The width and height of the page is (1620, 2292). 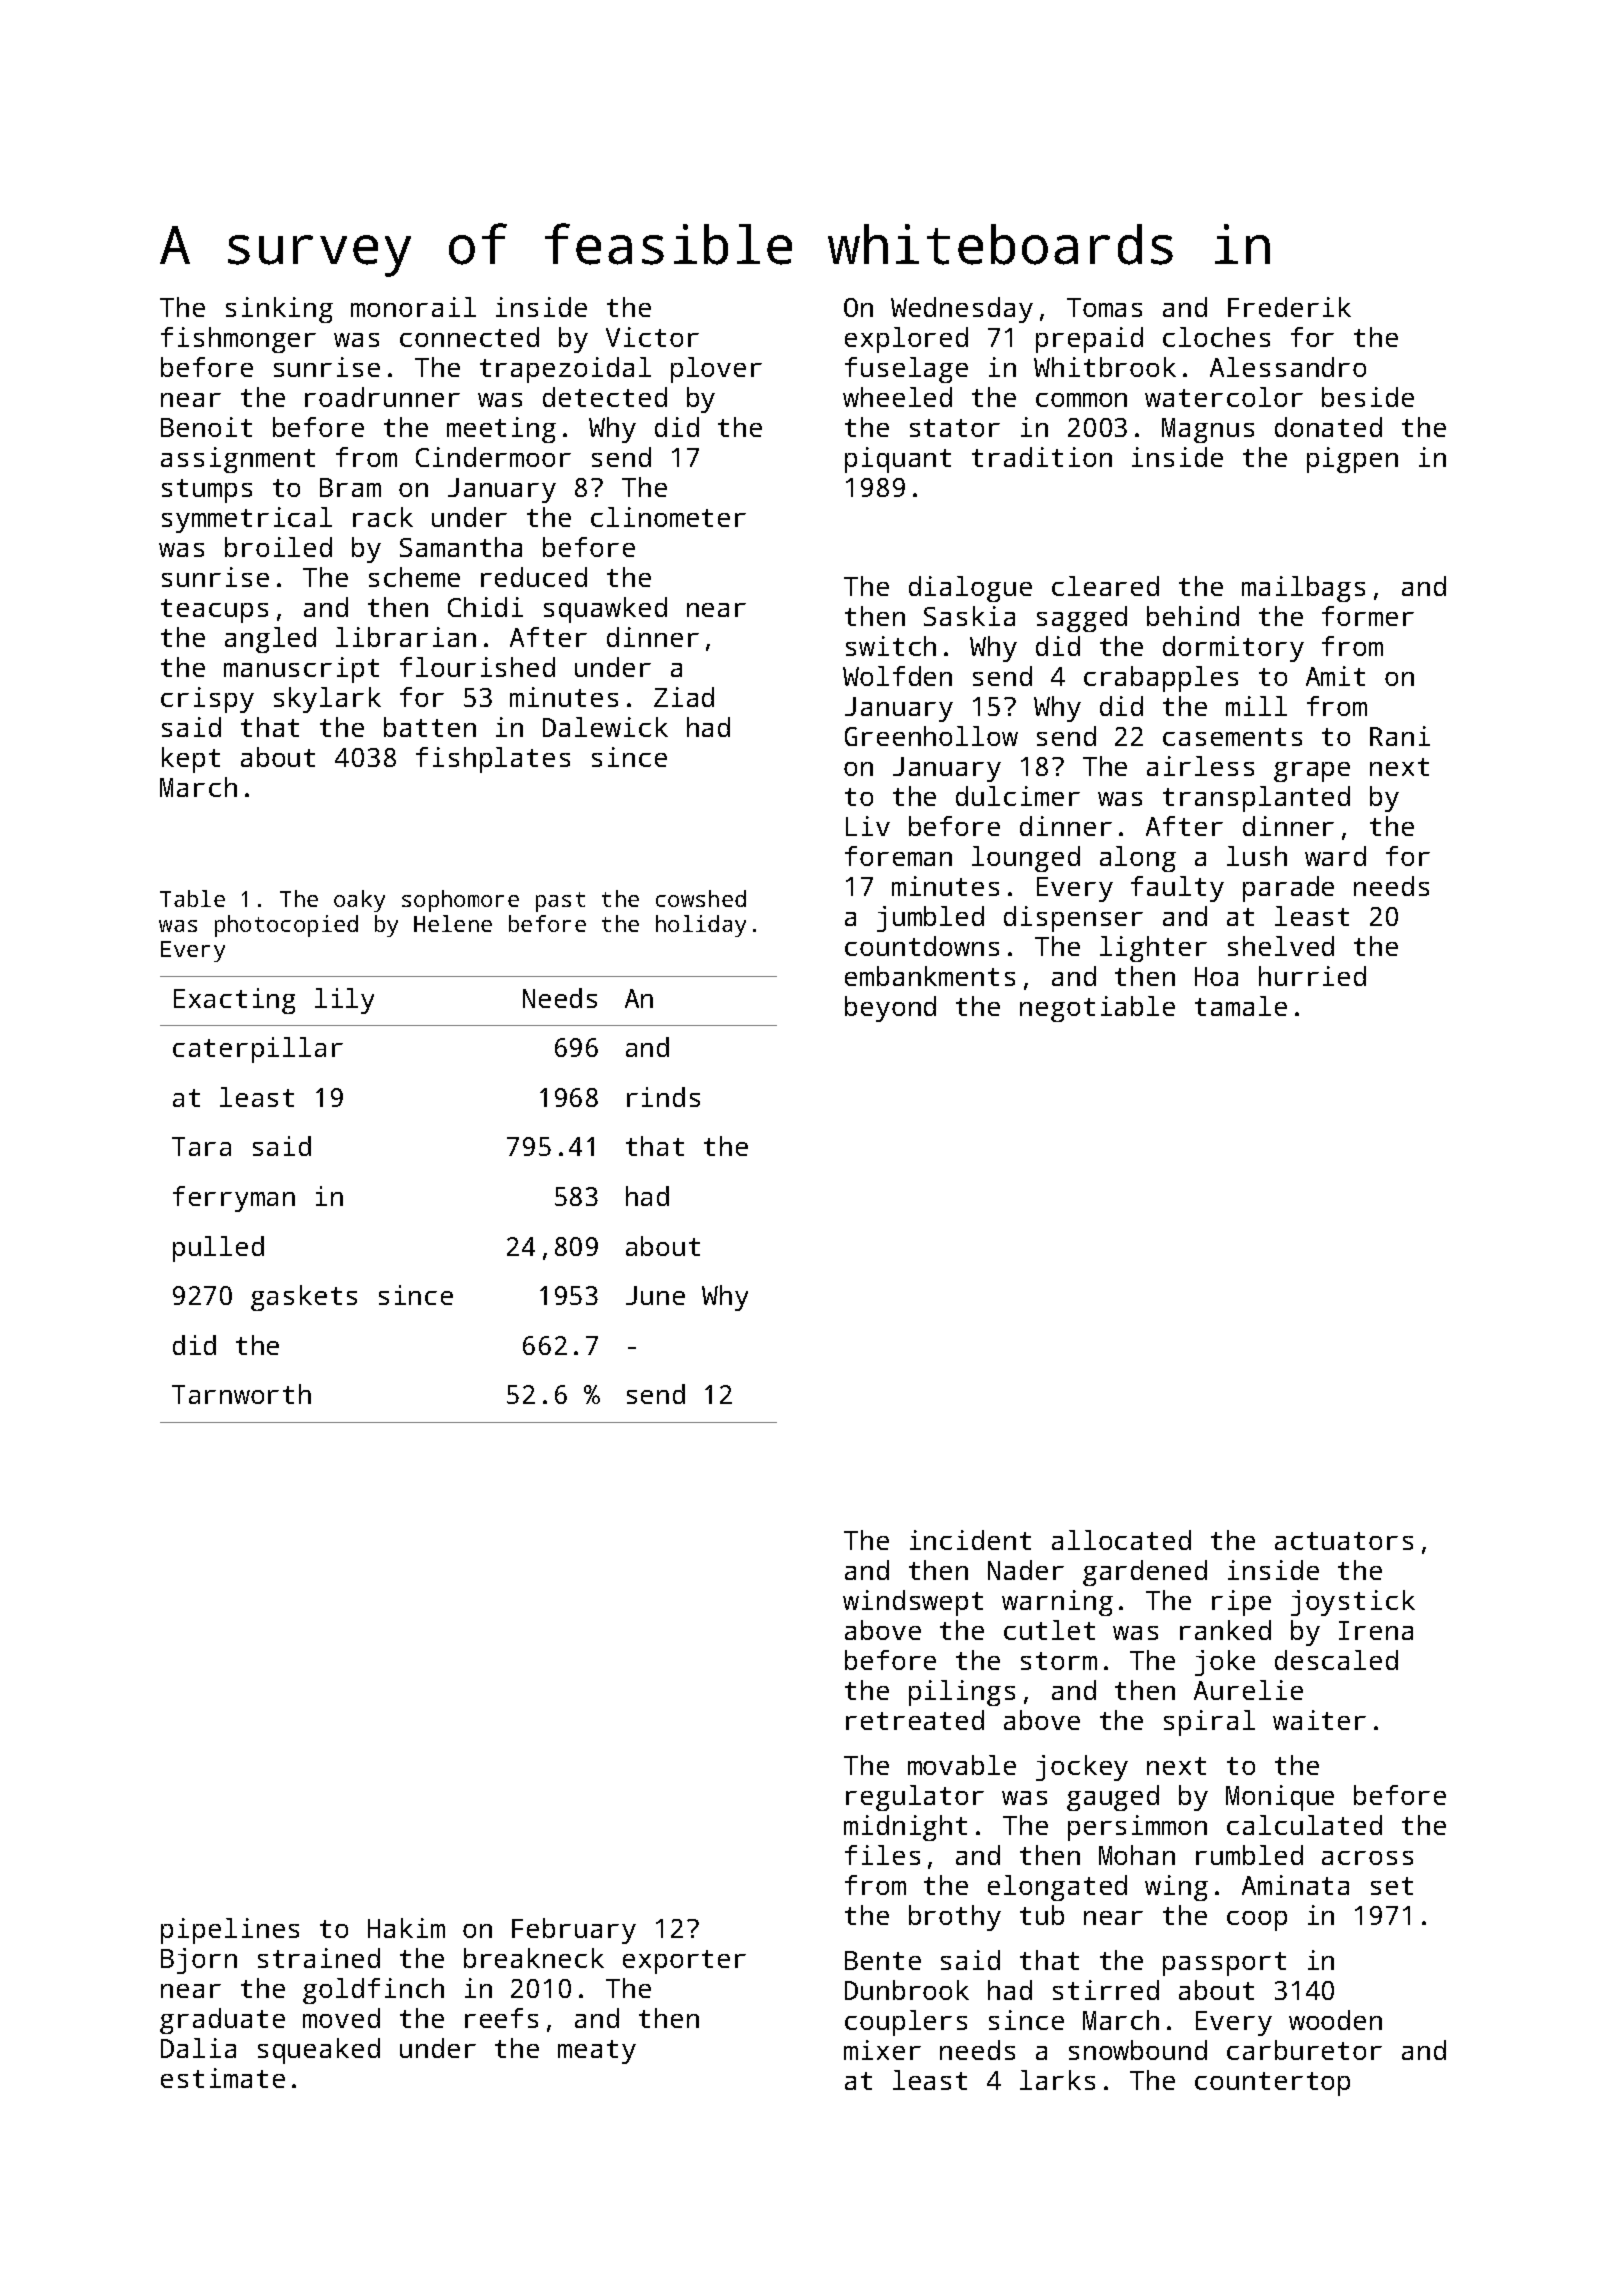 What do you see at coordinates (883, 1960) in the page?
I see `Bente` at bounding box center [883, 1960].
